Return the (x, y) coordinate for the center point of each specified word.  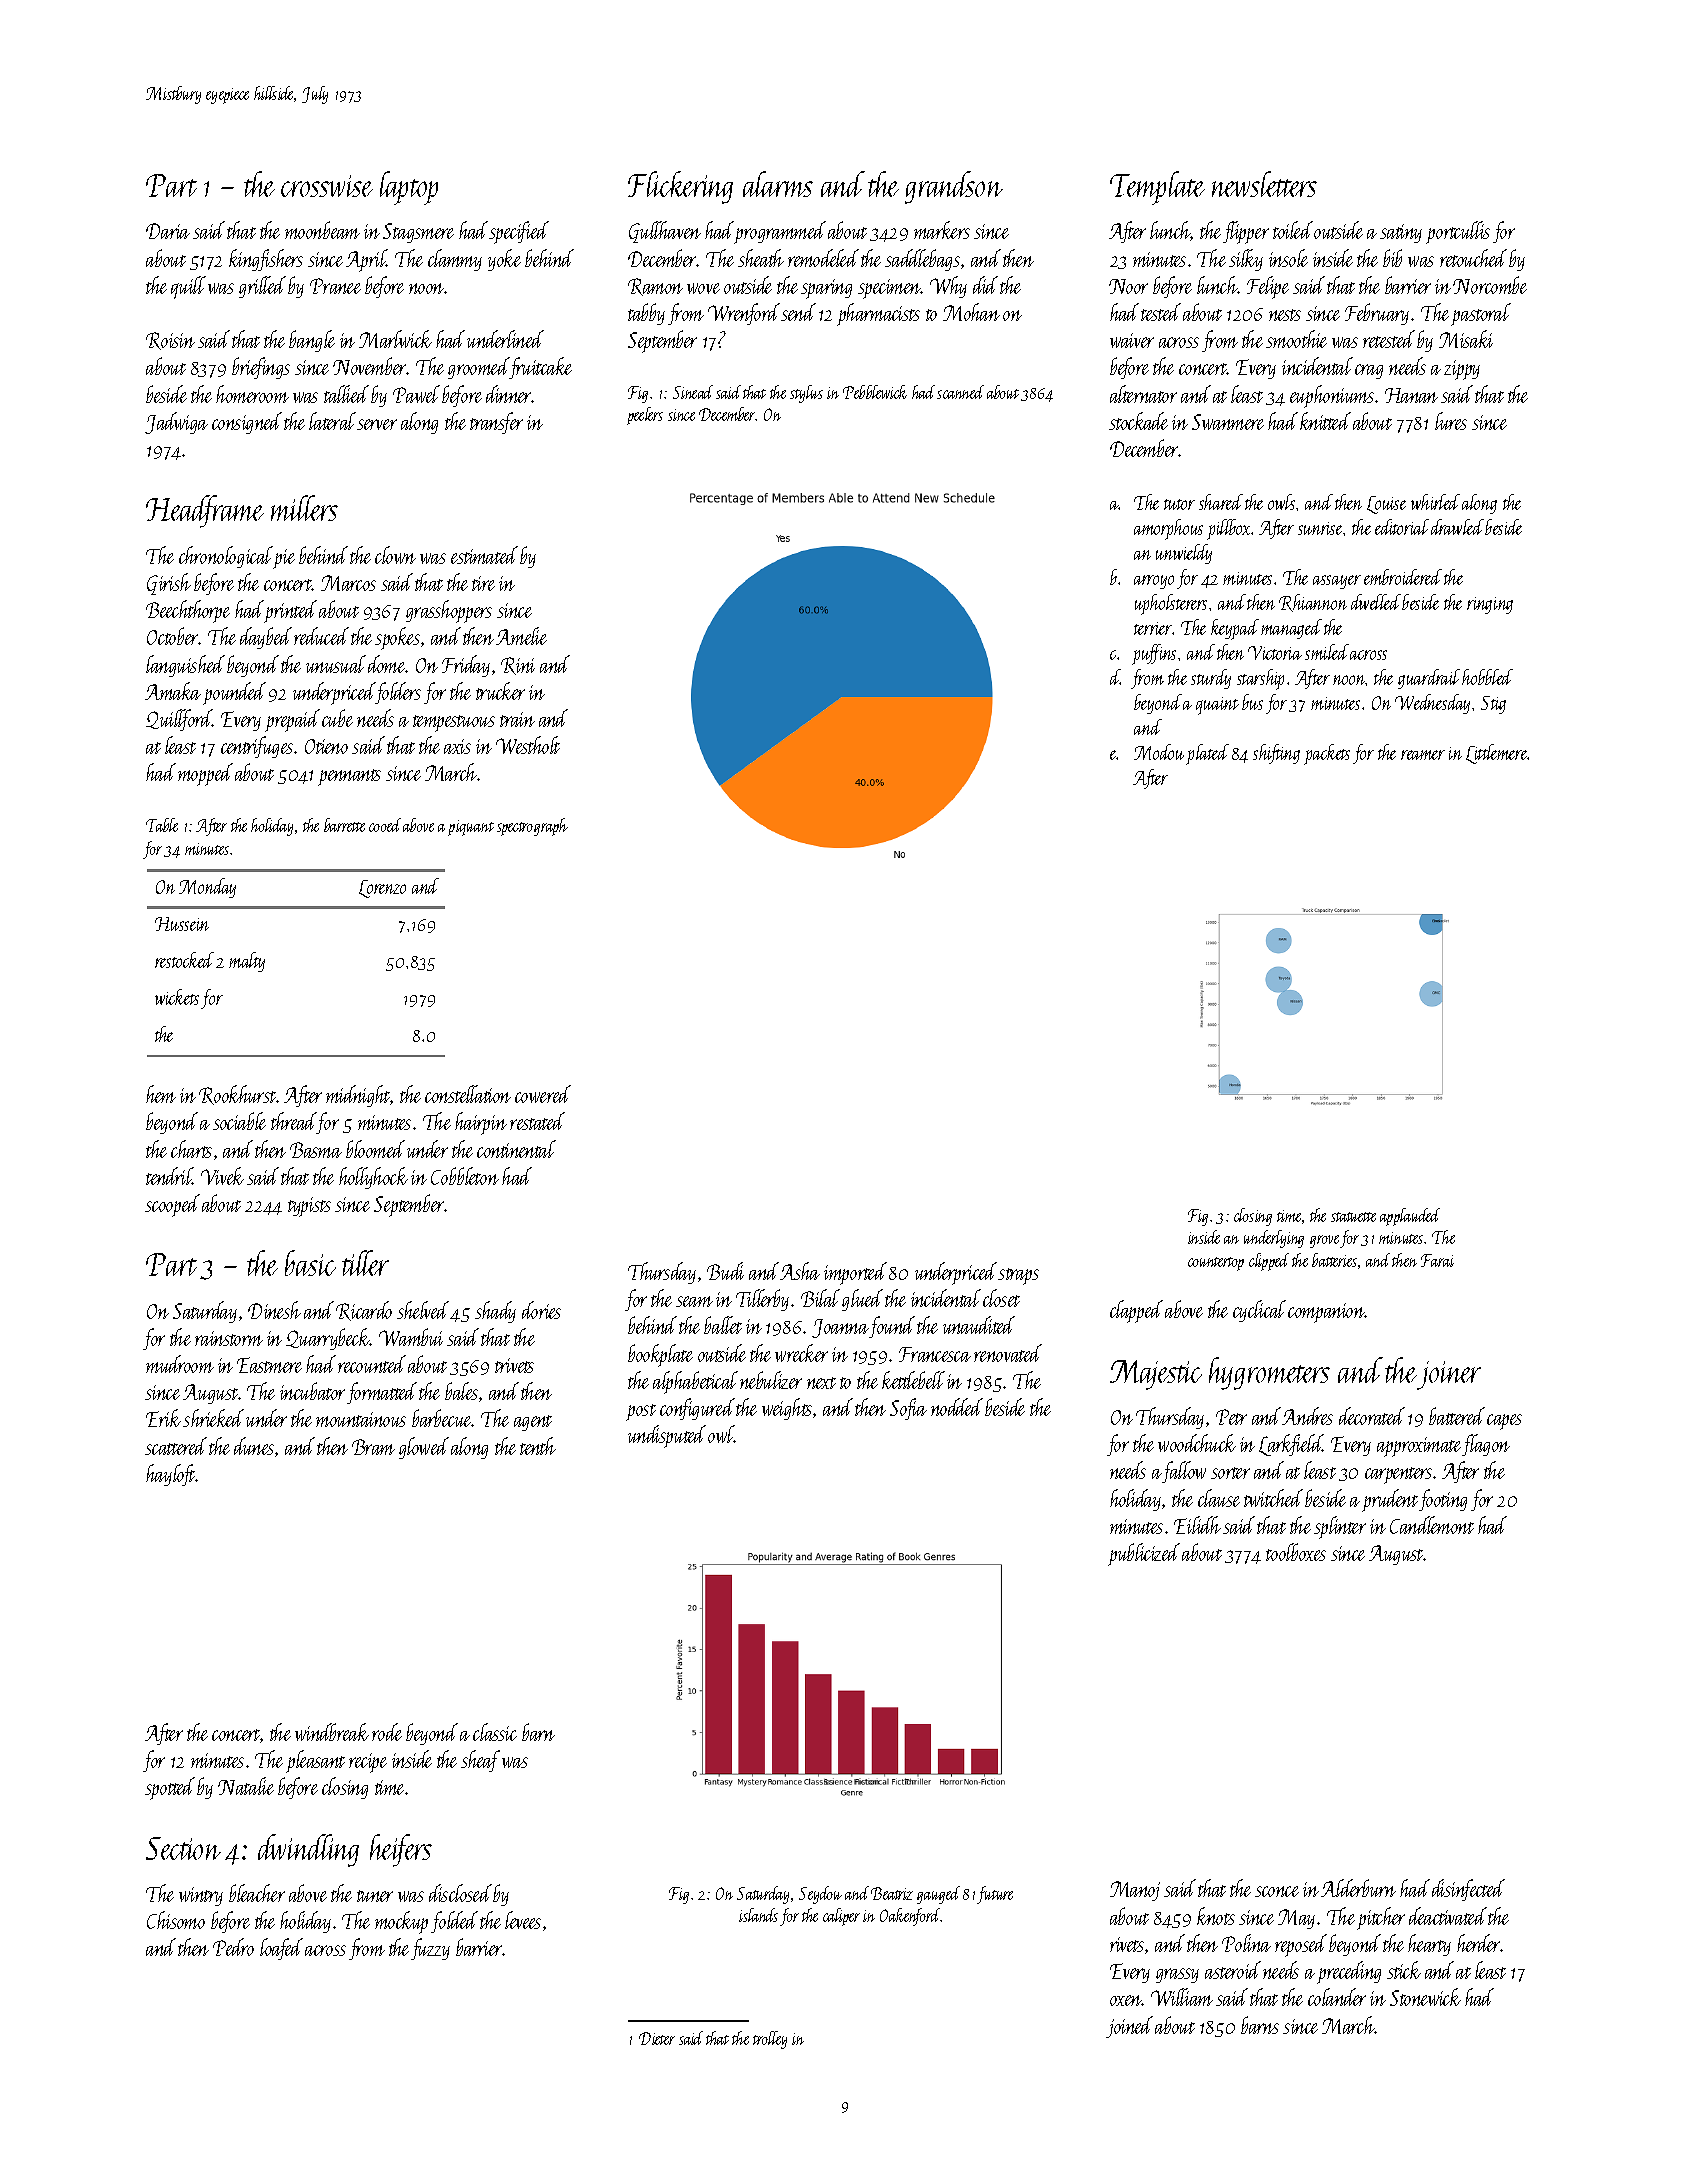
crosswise (327, 186)
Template (1157, 188)
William (1182, 1997)
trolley (770, 2040)
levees (523, 1920)
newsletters (1264, 184)
